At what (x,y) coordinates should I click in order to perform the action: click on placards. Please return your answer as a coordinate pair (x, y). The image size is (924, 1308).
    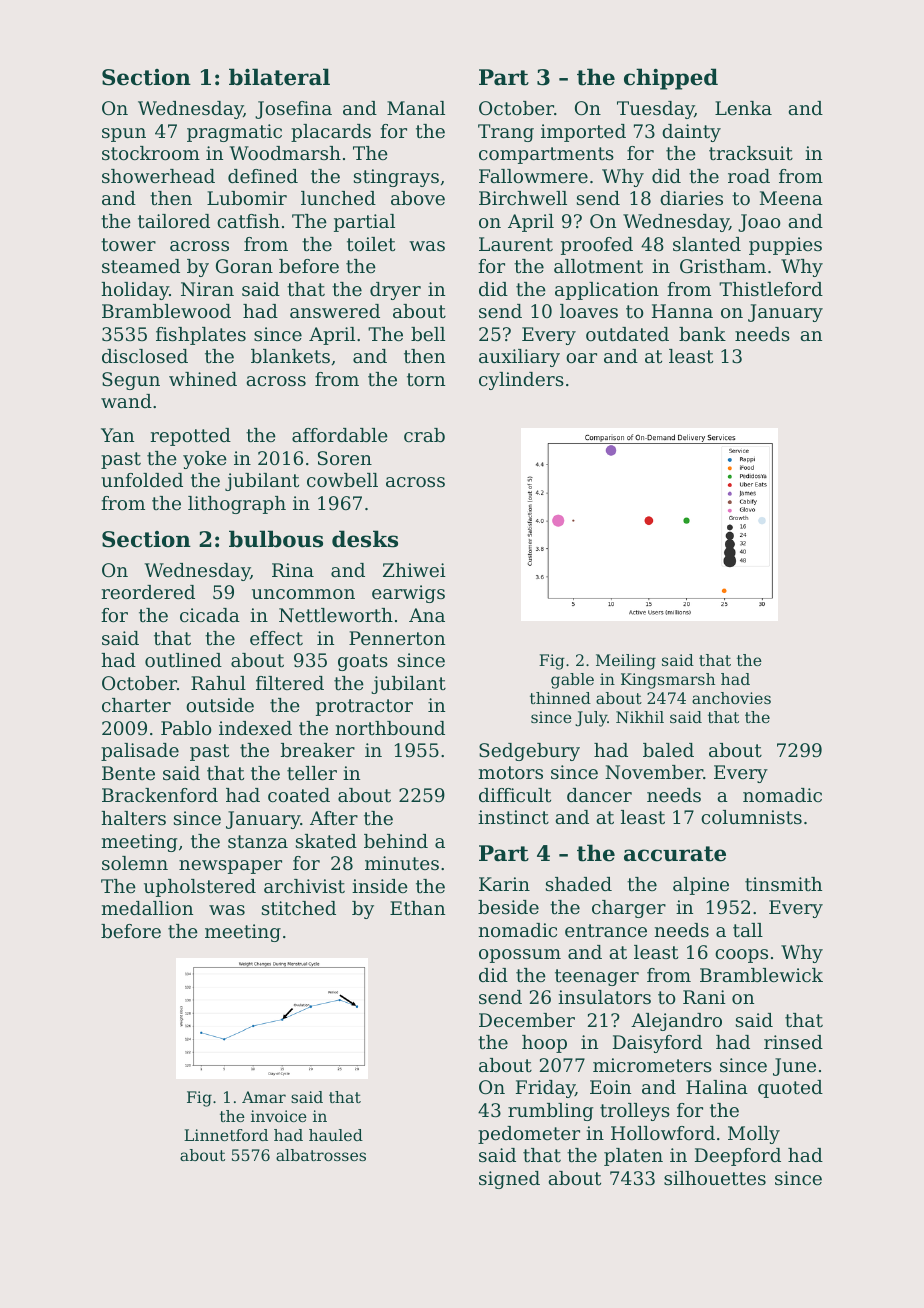
    Looking at the image, I should click on (331, 133).
